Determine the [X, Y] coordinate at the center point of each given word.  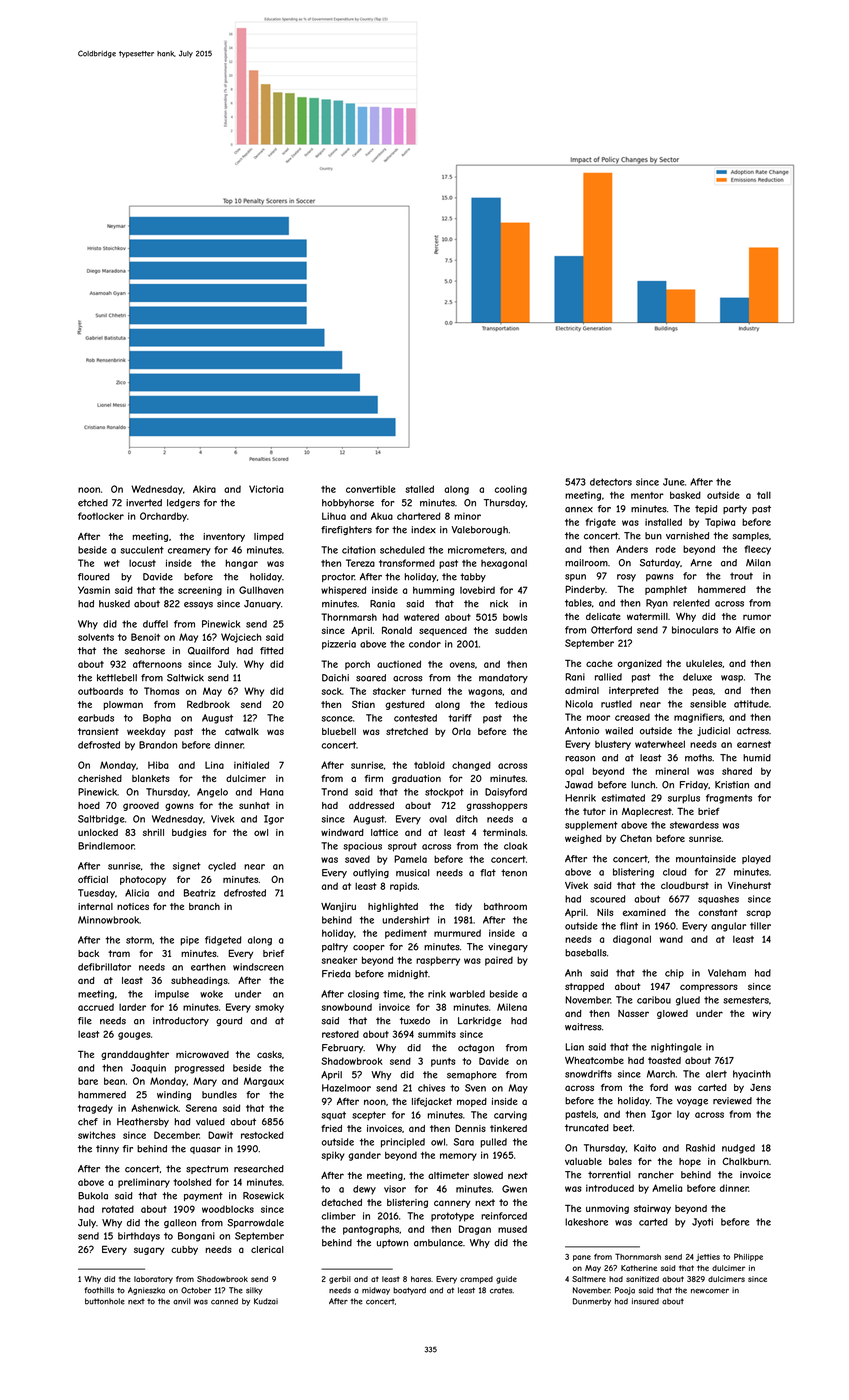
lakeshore [586, 1222]
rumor [757, 617]
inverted [144, 503]
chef [88, 1122]
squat [334, 1115]
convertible [371, 489]
